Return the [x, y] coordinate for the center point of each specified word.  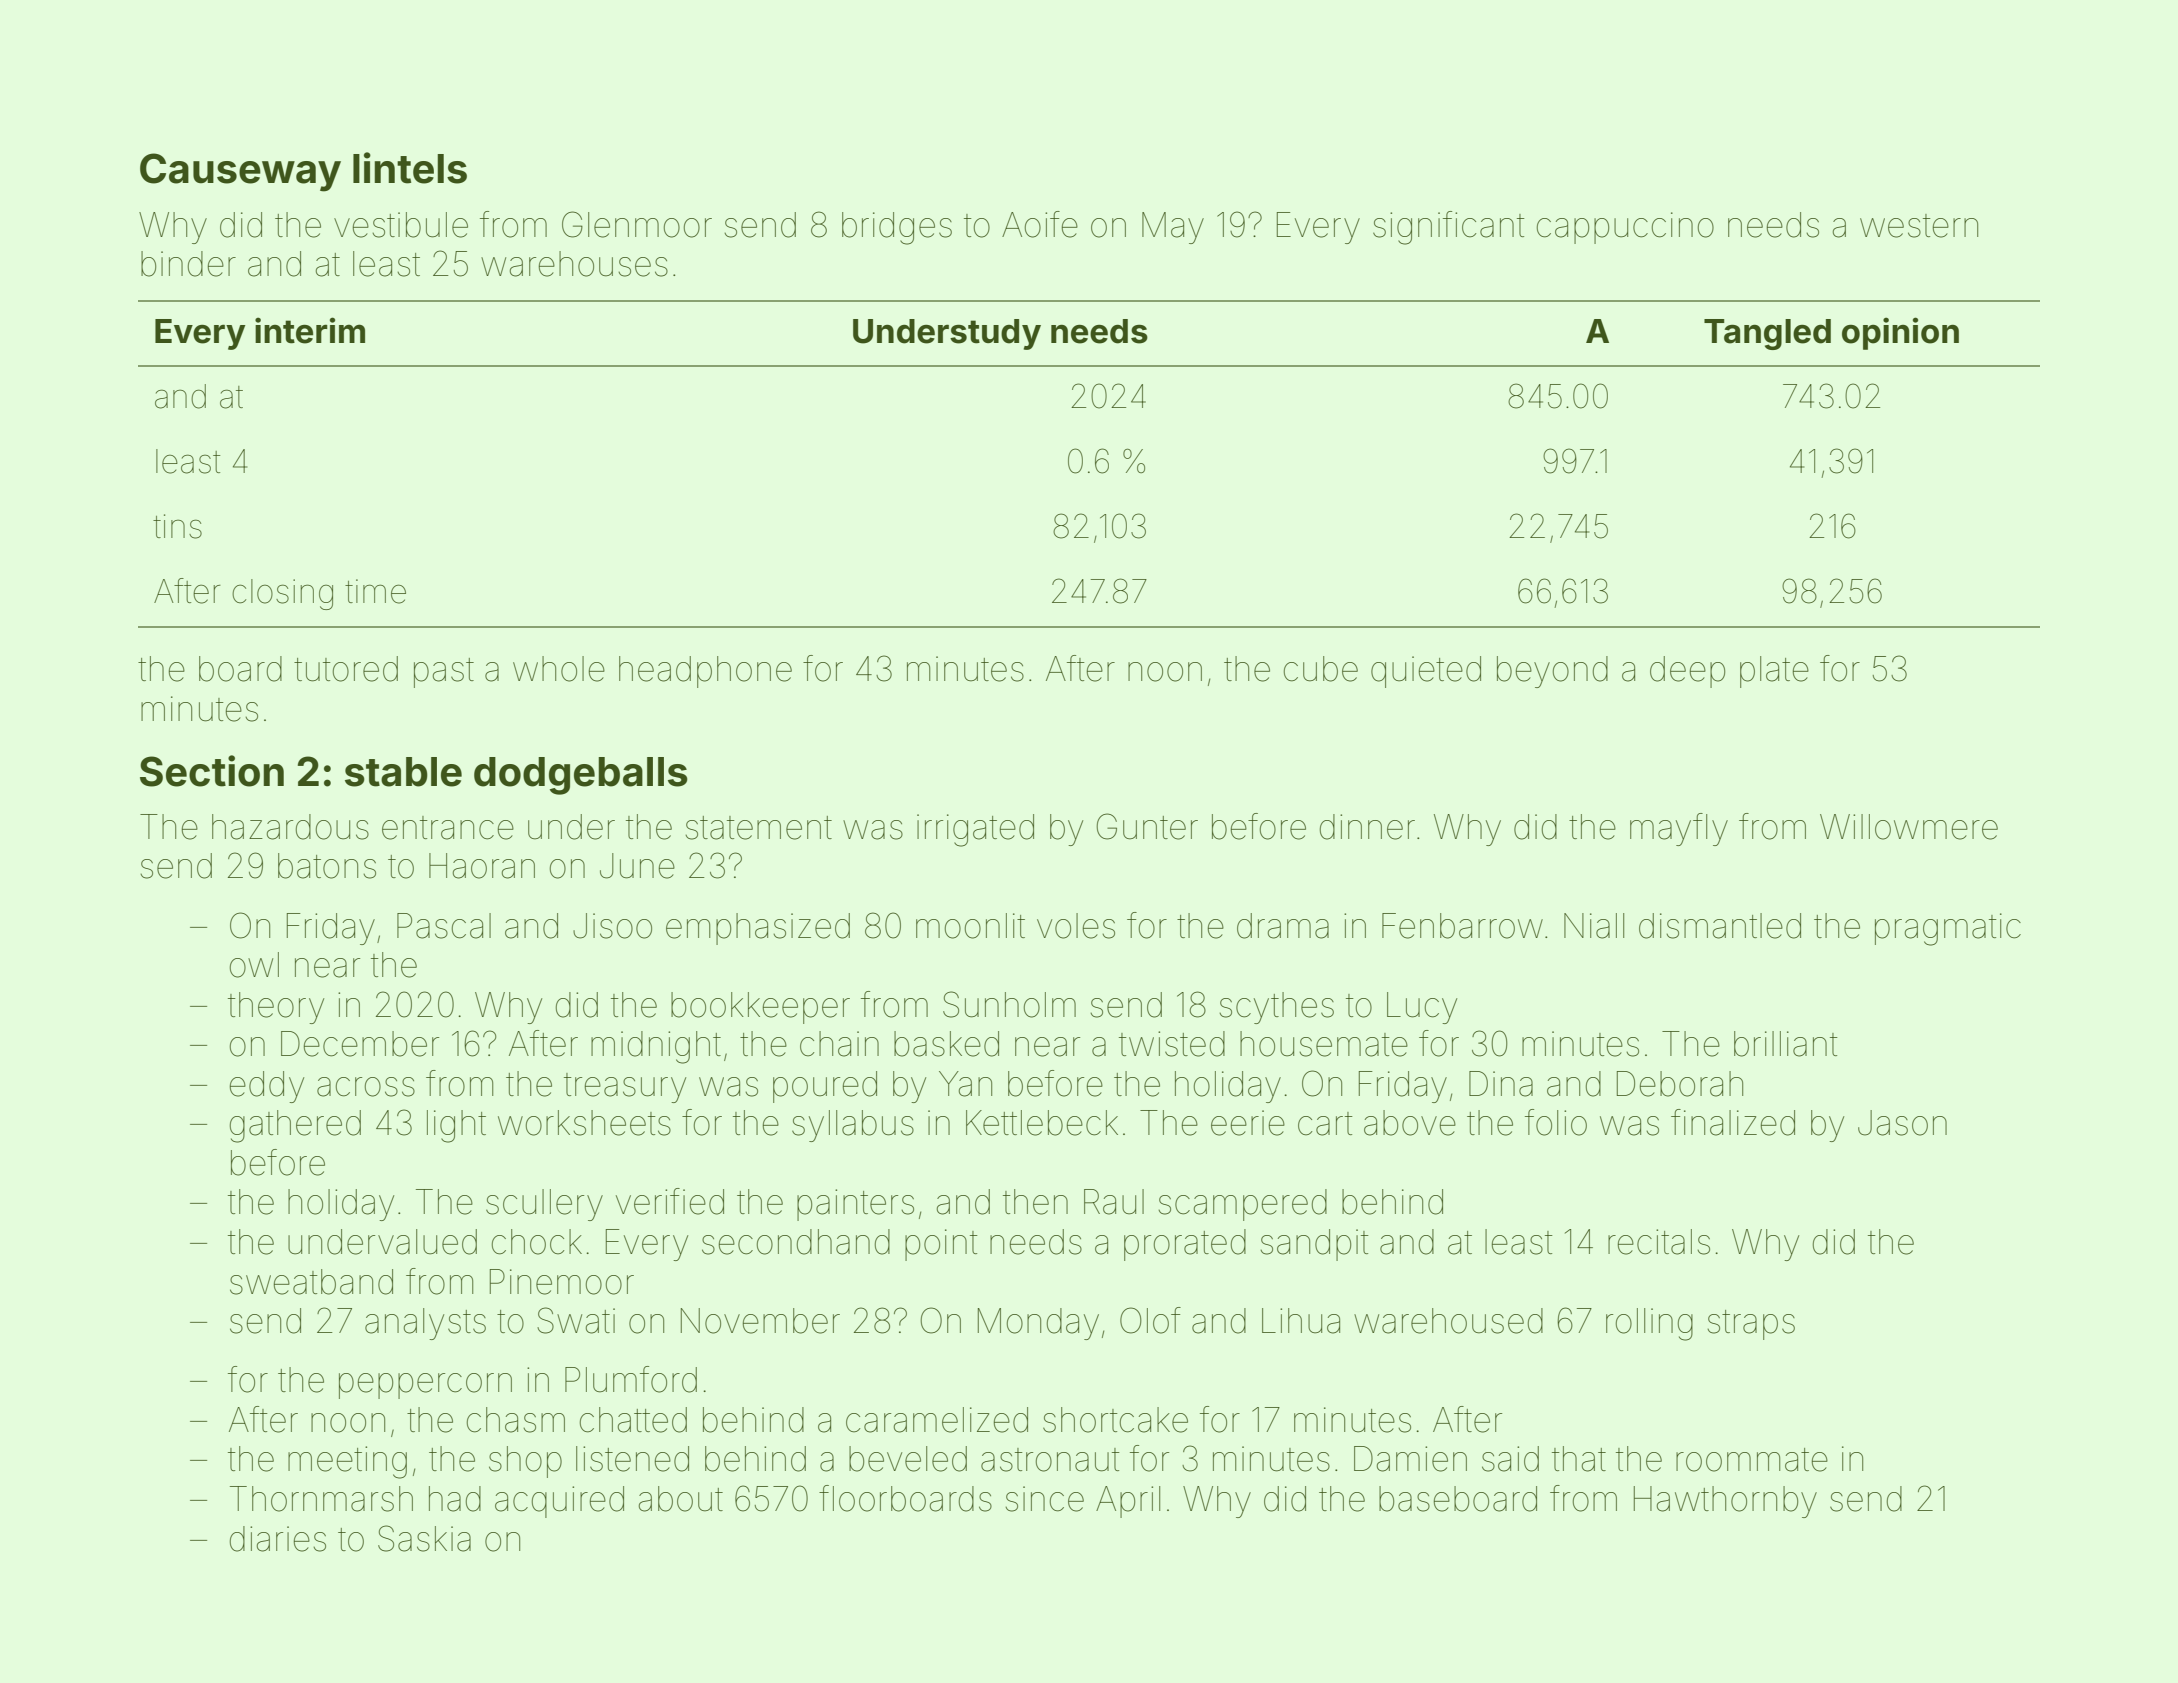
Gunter [1147, 826]
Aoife [1040, 224]
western [1919, 226]
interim [310, 330]
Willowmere [1909, 827]
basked [946, 1044]
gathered [295, 1126]
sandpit [1314, 1245]
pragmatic [1948, 929]
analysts [425, 1324]
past [444, 673]
